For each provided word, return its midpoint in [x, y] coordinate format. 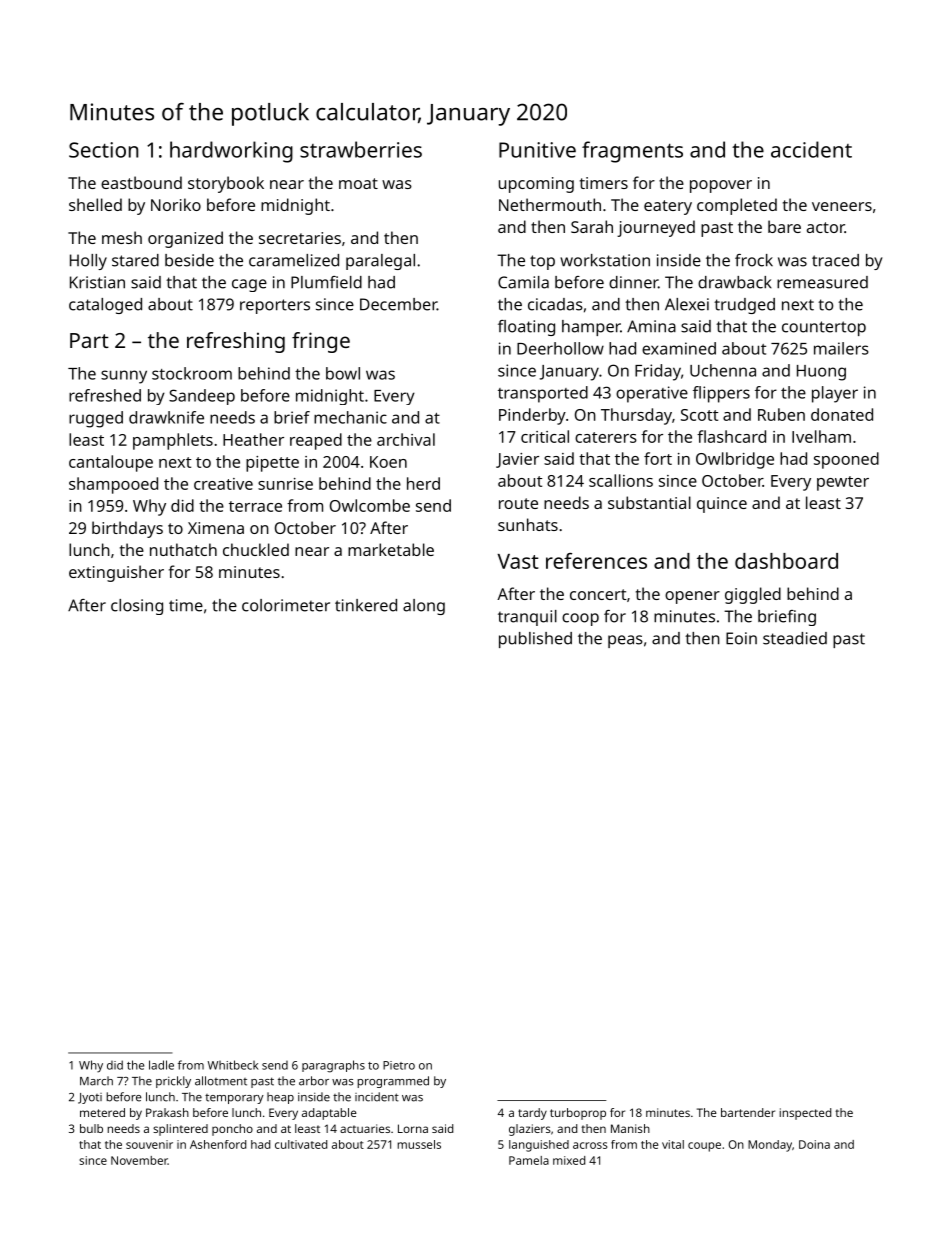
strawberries [361, 149]
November [139, 1160]
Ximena [216, 528]
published [535, 640]
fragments [632, 152]
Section [103, 150]
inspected [805, 1114]
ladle [161, 1065]
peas [625, 641]
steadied [795, 638]
